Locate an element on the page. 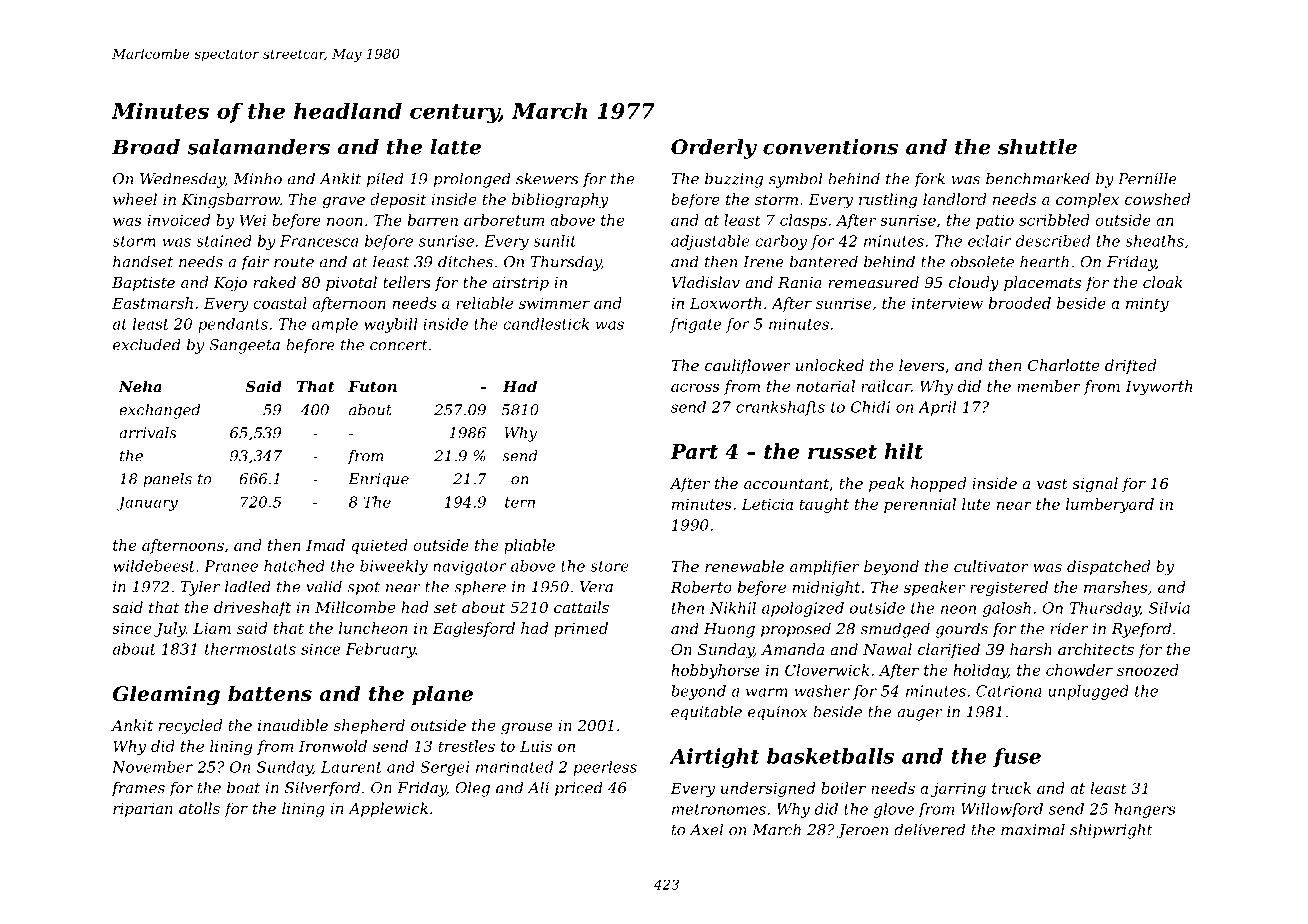  Axel is located at coordinates (706, 829).
